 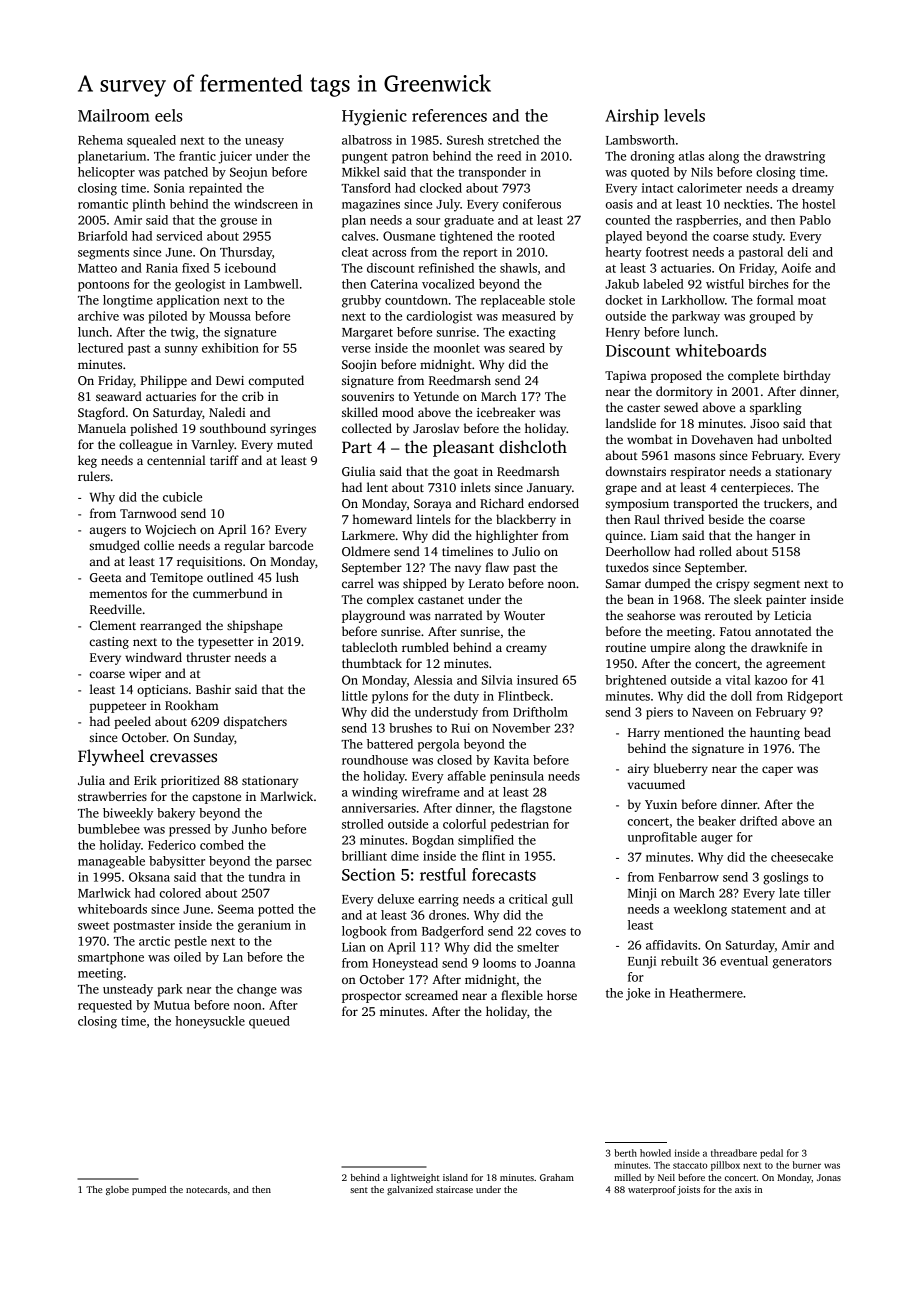 I want to click on drifted, so click(x=758, y=821).
